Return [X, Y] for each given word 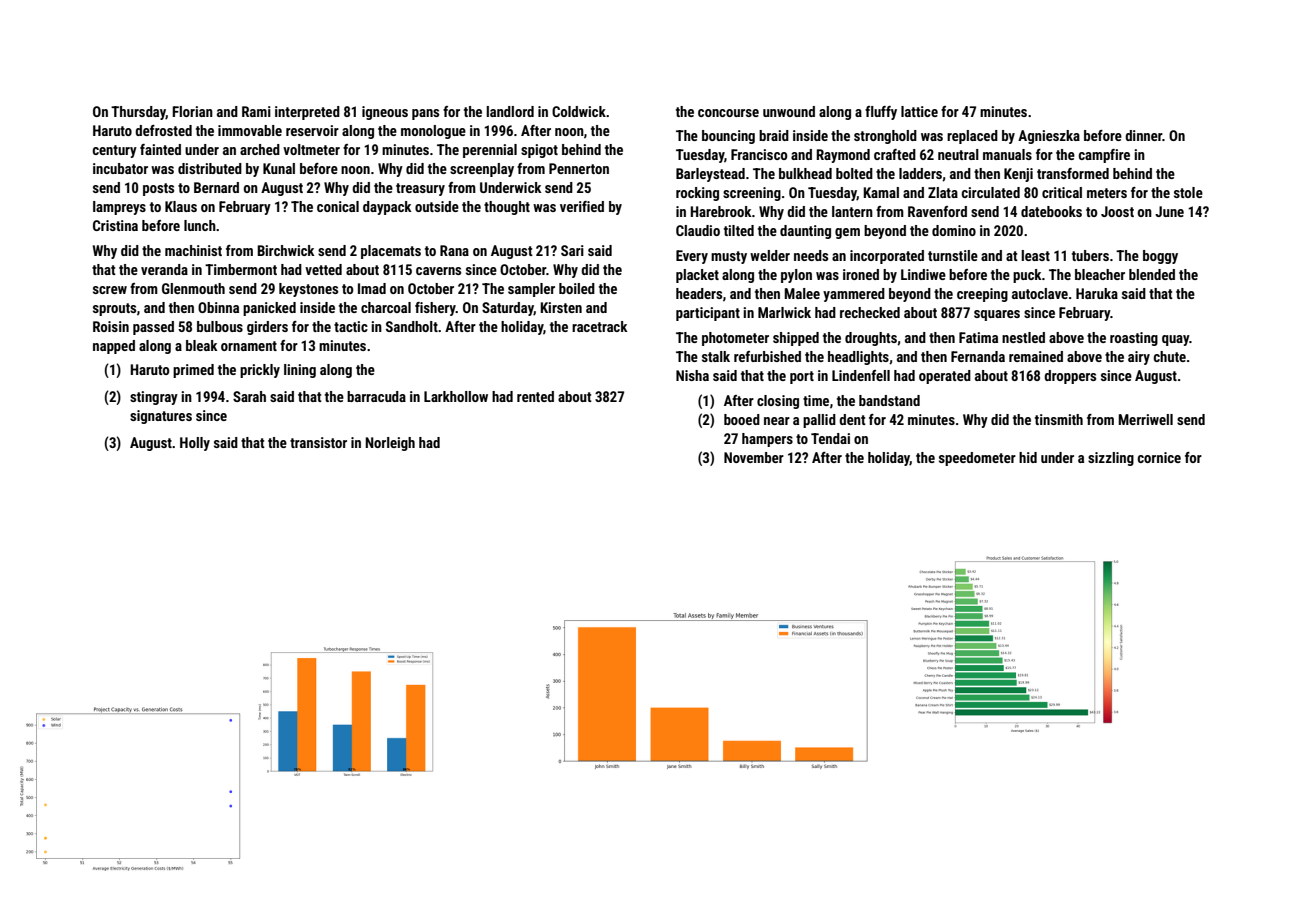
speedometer [977, 459]
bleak [202, 345]
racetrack [600, 326]
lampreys [119, 208]
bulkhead [805, 173]
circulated [991, 192]
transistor [318, 442]
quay [1176, 340]
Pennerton [579, 168]
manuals [1007, 154]
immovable [250, 130]
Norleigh [390, 444]
